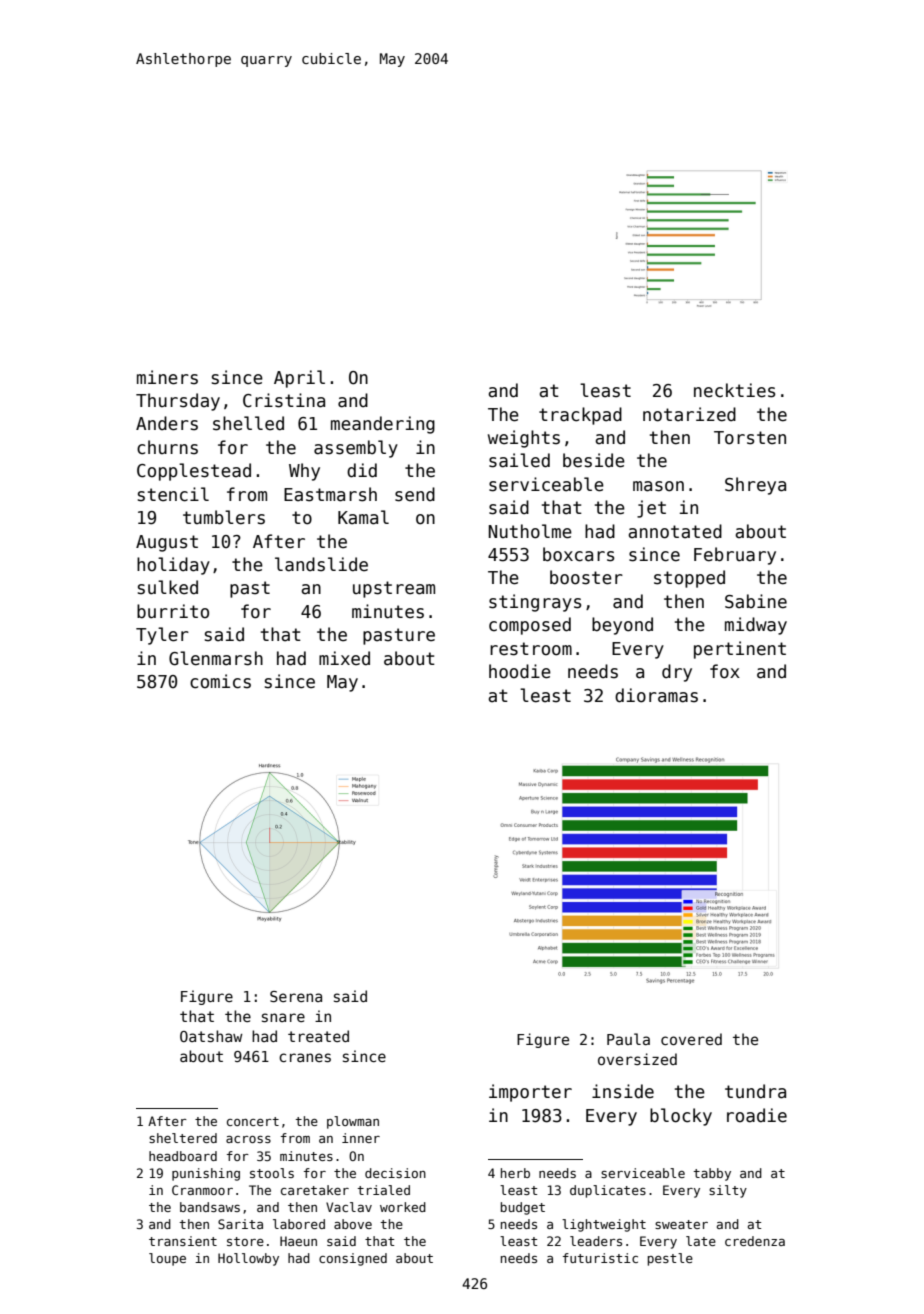  What do you see at coordinates (535, 603) in the image?
I see `stingrays` at bounding box center [535, 603].
